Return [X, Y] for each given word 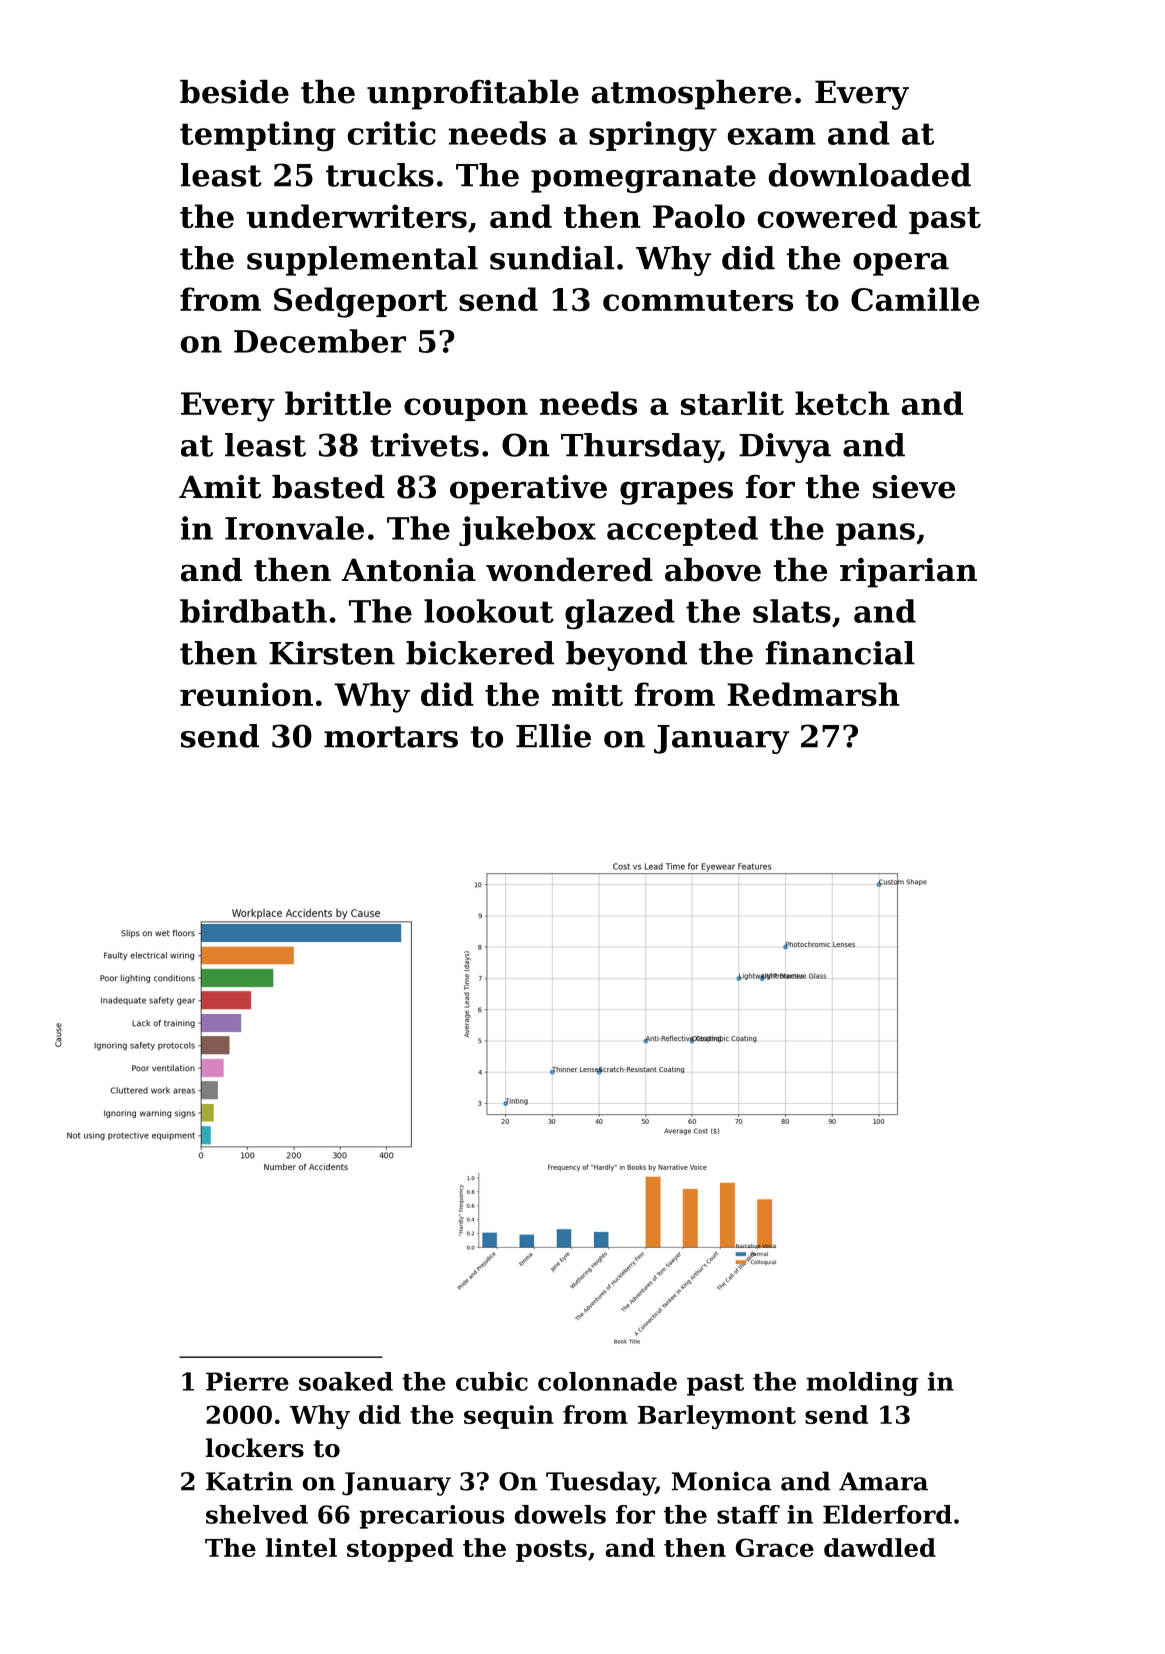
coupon [466, 409]
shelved [257, 1514]
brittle [338, 403]
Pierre [247, 1381]
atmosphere [691, 95]
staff [748, 1514]
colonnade [607, 1381]
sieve [914, 487]
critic [392, 133]
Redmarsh [813, 694]
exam [772, 136]
